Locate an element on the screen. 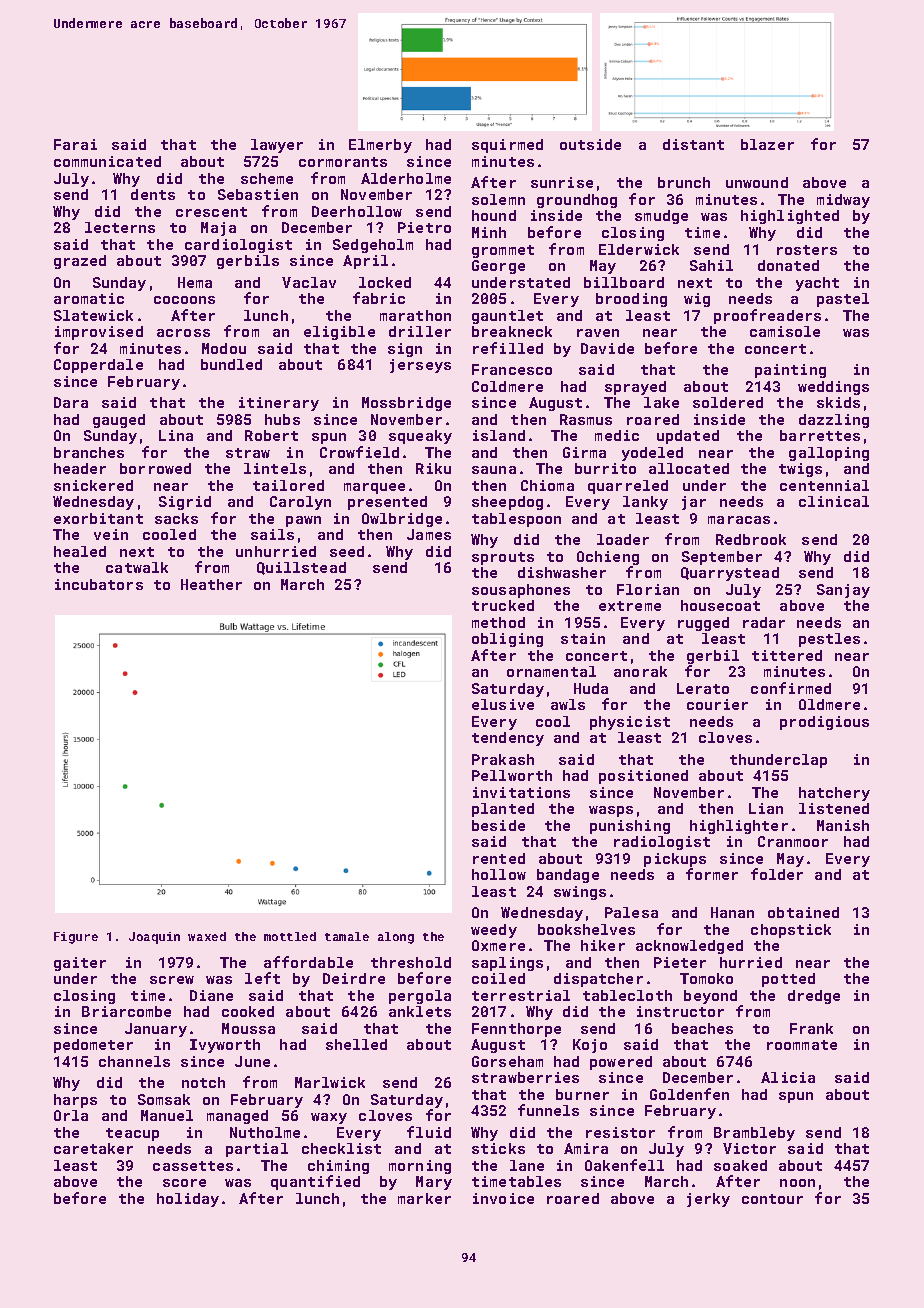 The image size is (924, 1308). invoice is located at coordinates (503, 1198).
